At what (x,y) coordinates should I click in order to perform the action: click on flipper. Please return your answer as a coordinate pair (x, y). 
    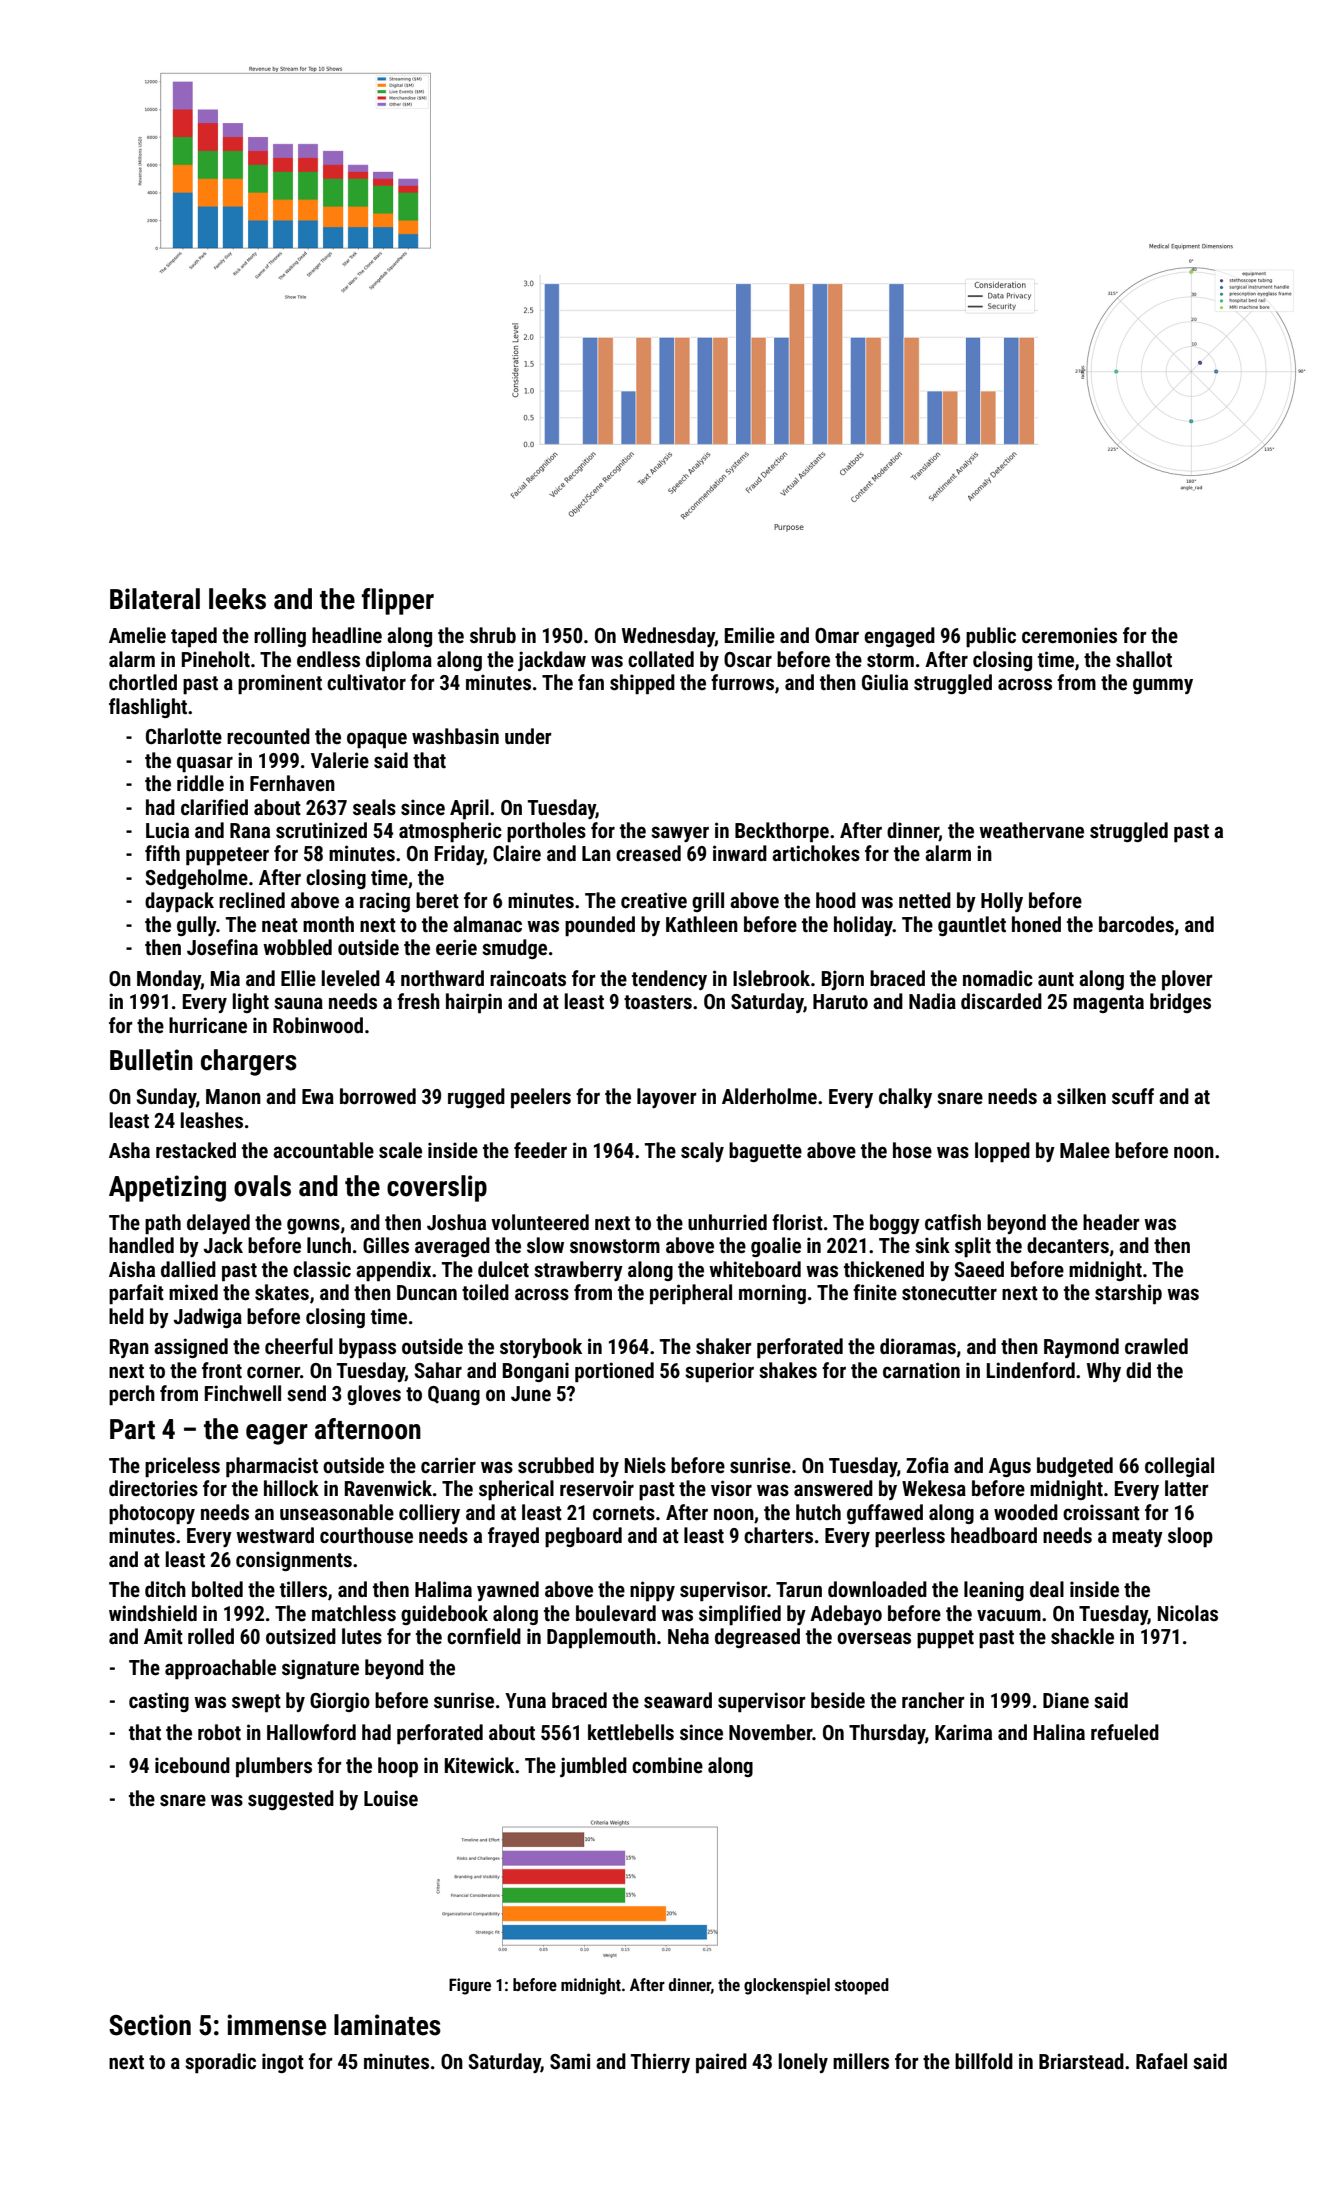
    Looking at the image, I should click on (397, 601).
